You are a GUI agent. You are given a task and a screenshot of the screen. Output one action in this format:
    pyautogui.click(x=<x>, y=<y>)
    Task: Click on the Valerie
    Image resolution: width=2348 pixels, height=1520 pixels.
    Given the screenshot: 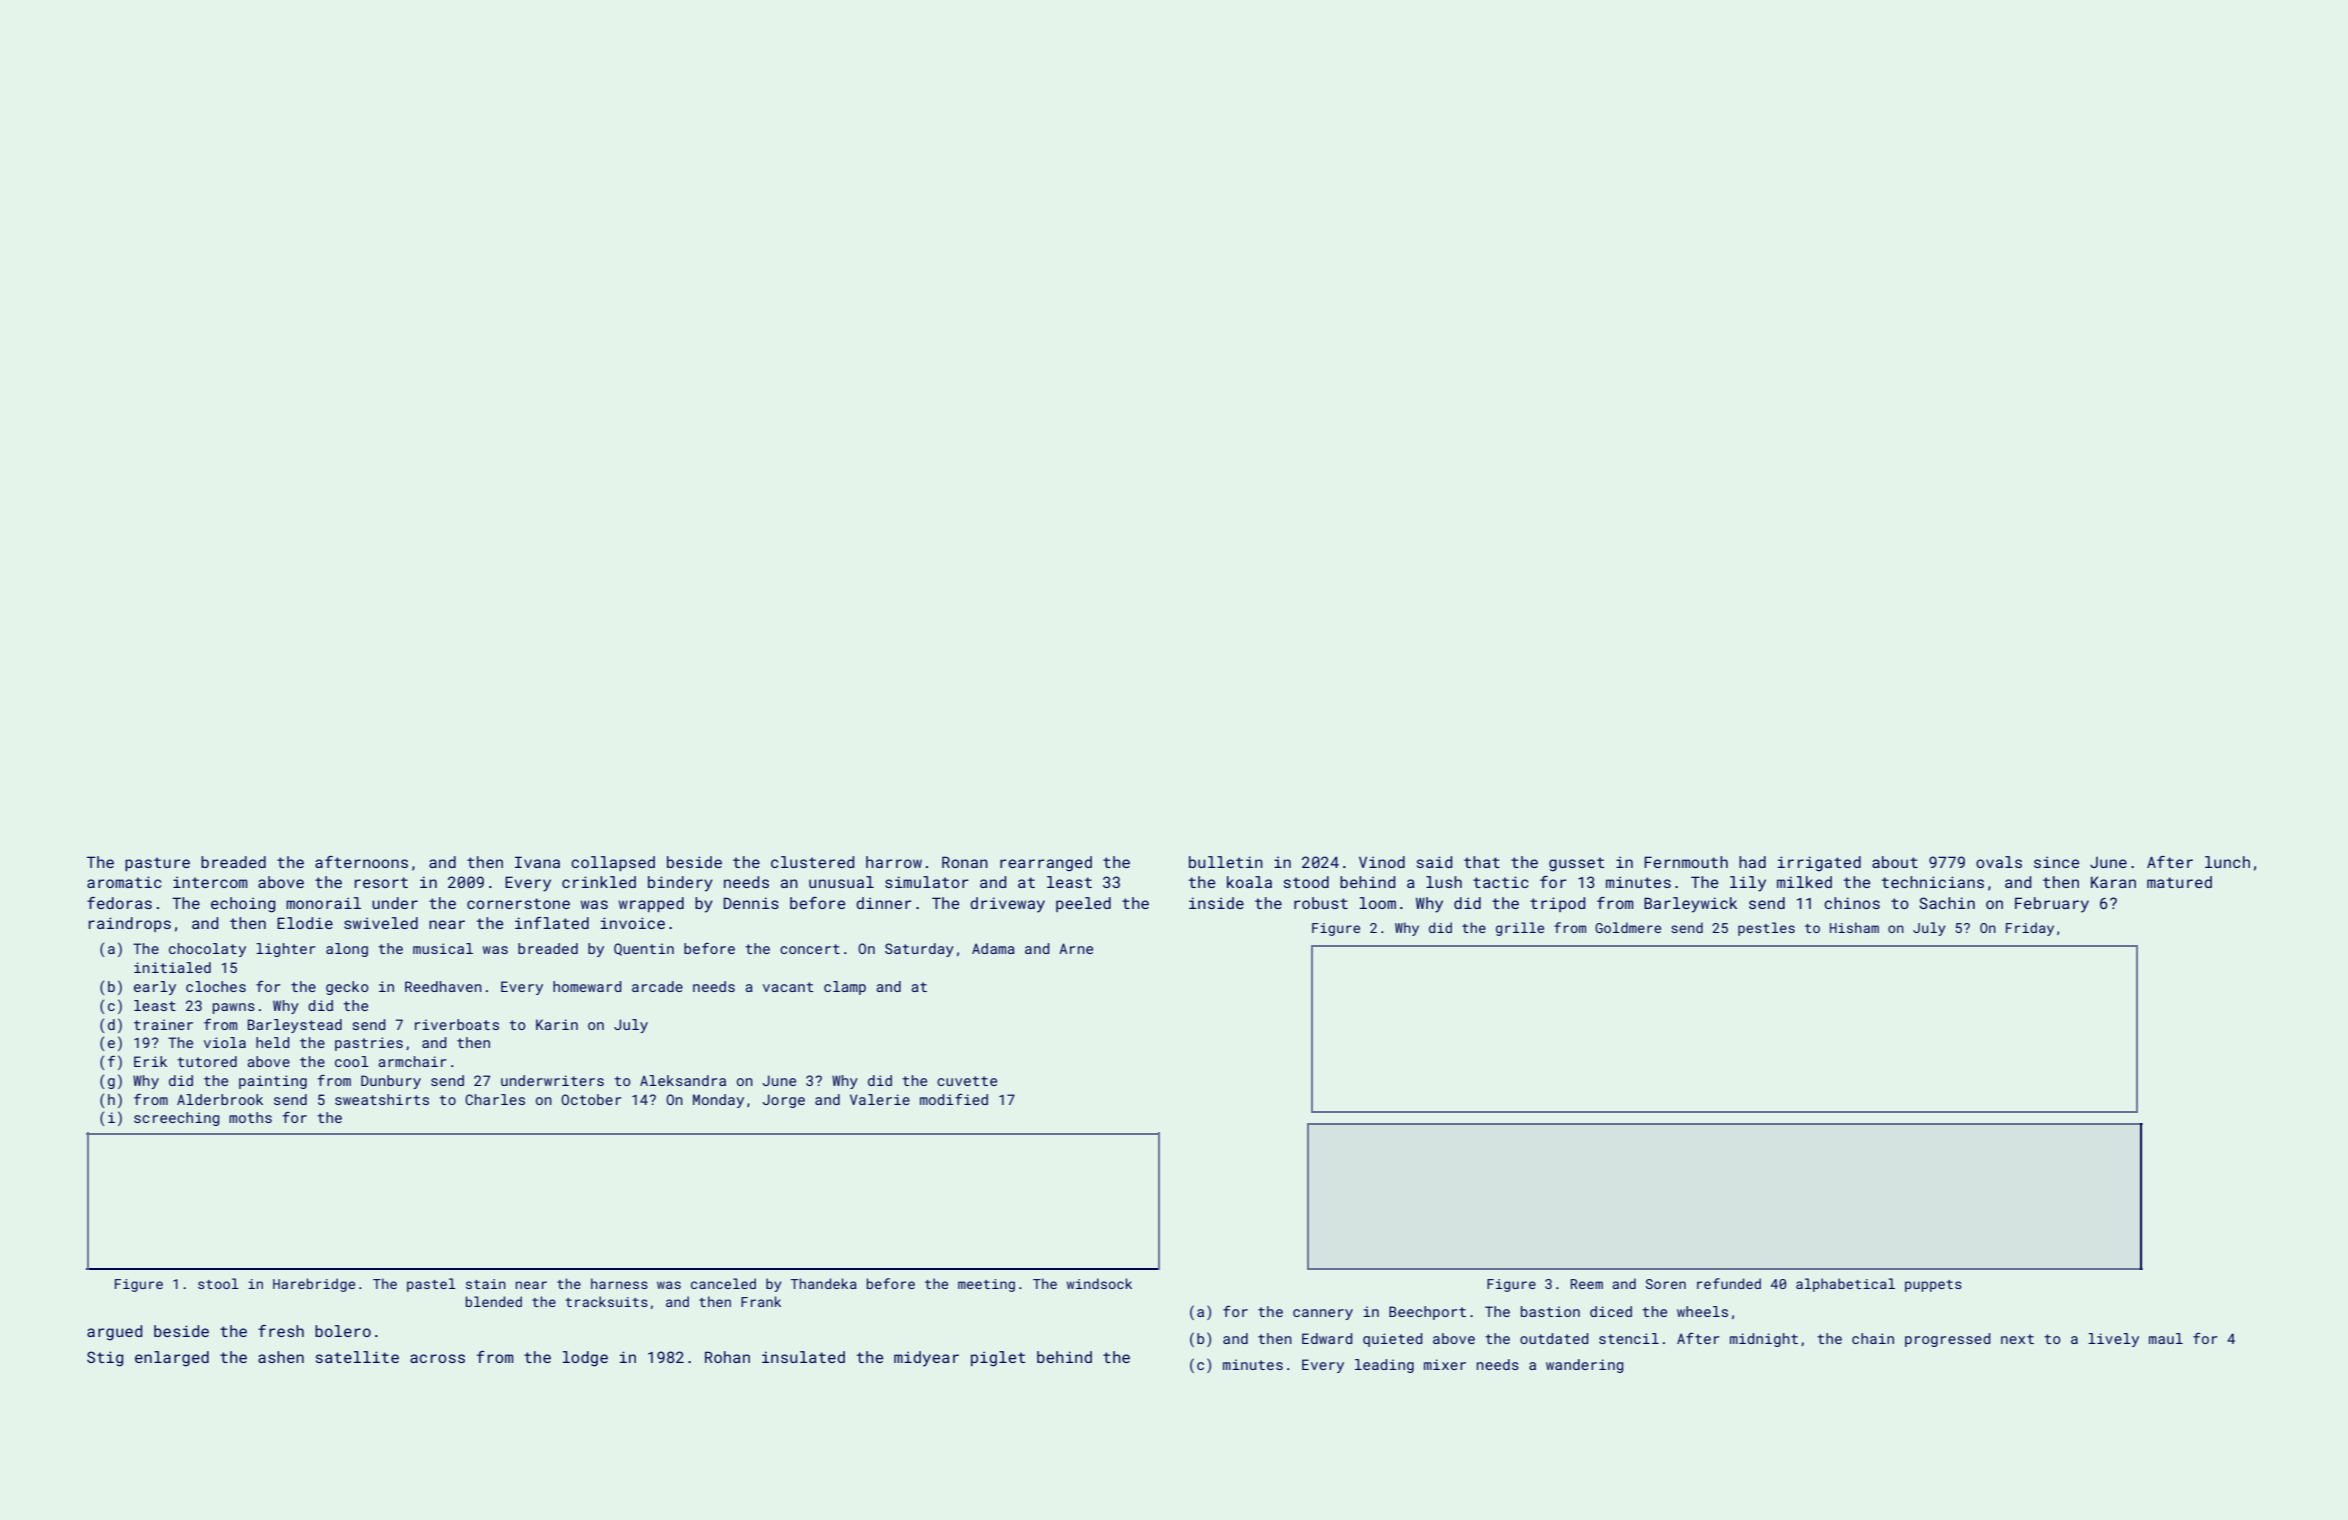 What is the action you would take?
    pyautogui.click(x=880, y=1099)
